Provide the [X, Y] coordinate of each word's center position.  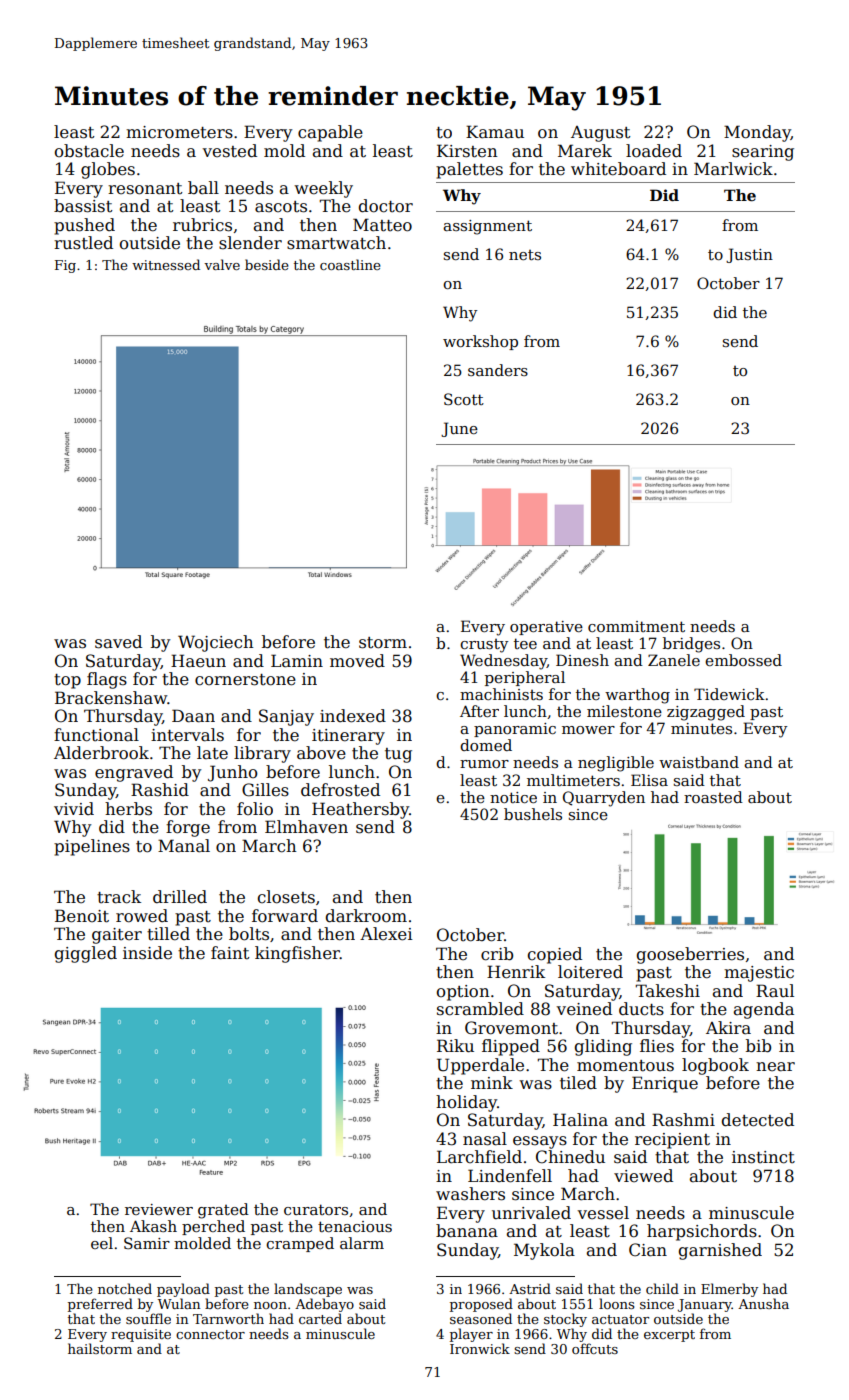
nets [525, 255]
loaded [654, 151]
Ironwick [480, 1348]
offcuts [595, 1348]
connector [210, 1334]
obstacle [89, 151]
